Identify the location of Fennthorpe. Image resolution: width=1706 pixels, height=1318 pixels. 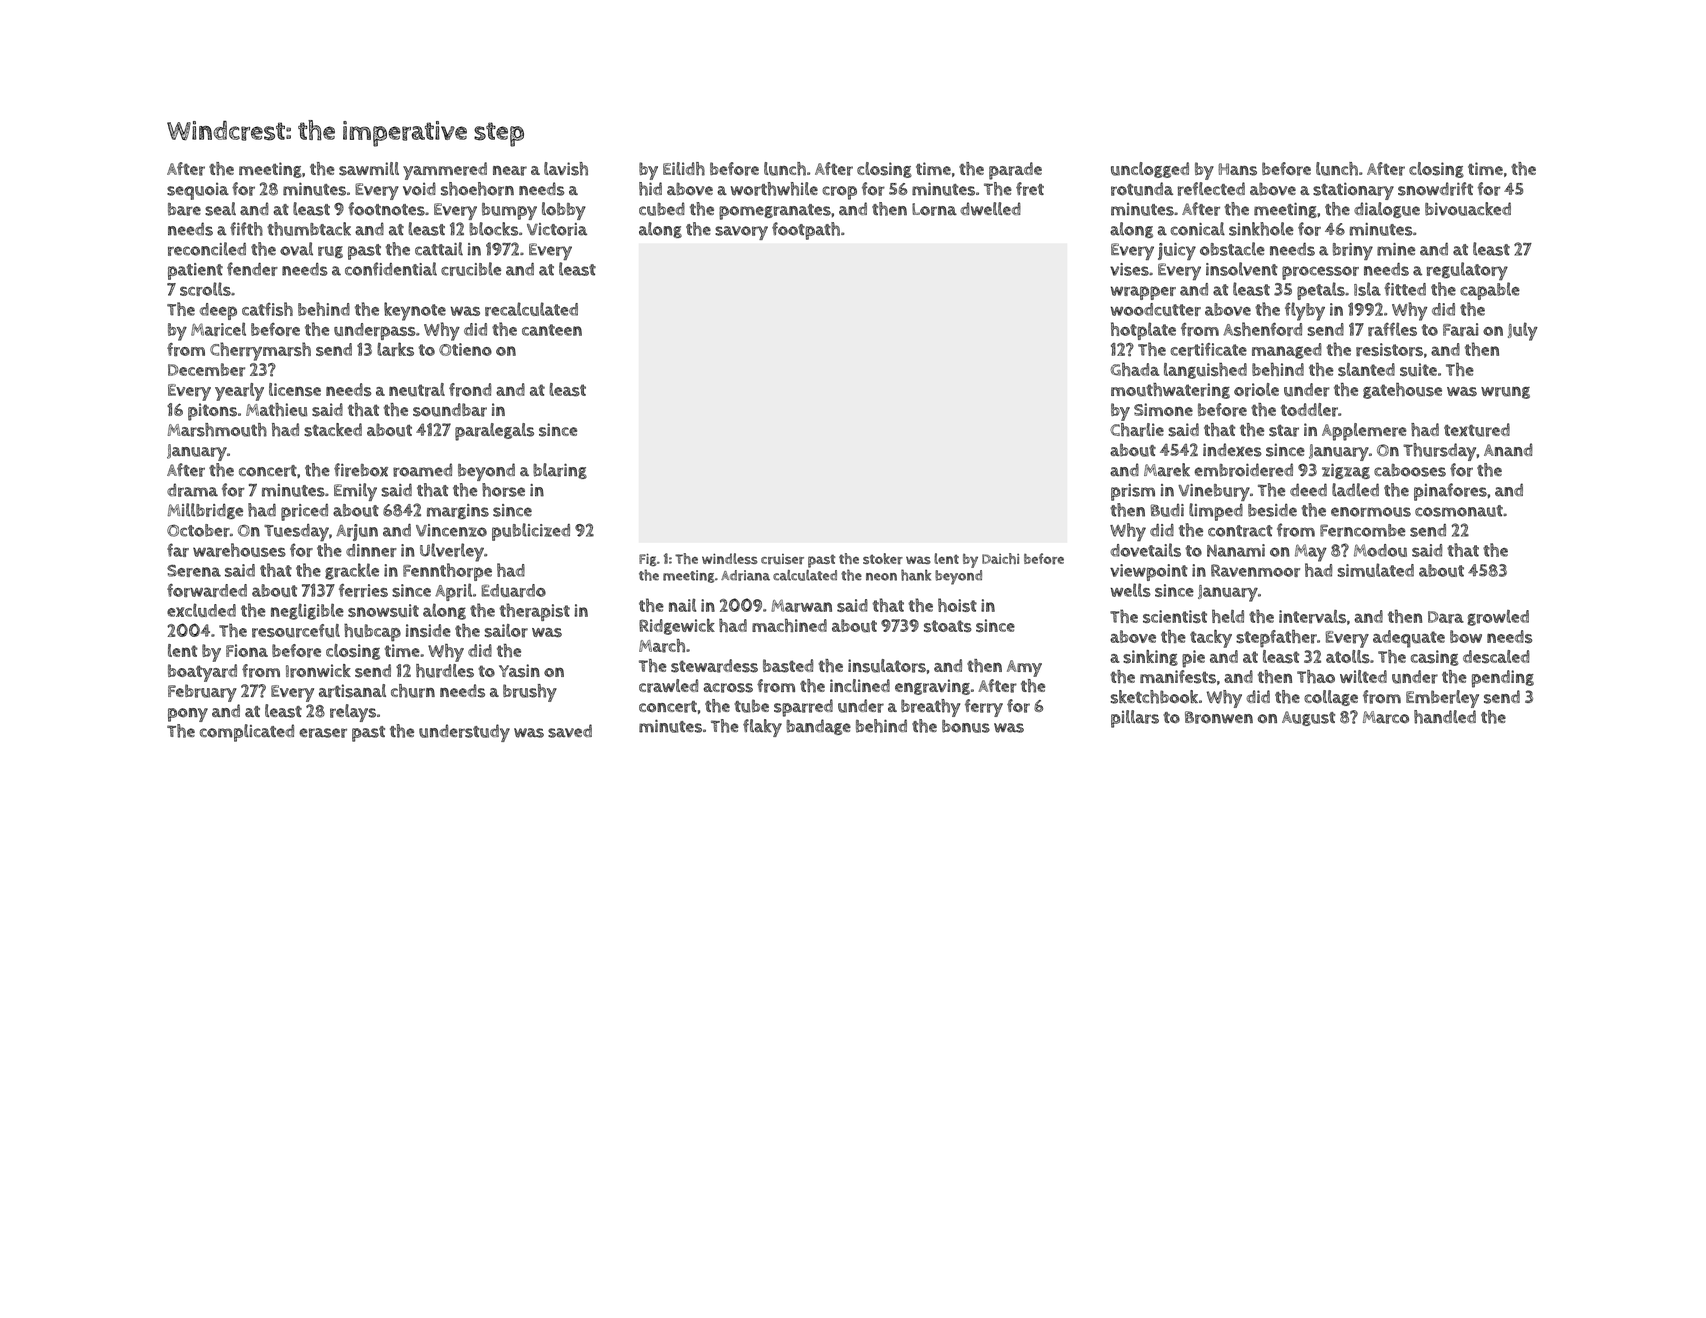
(447, 572).
